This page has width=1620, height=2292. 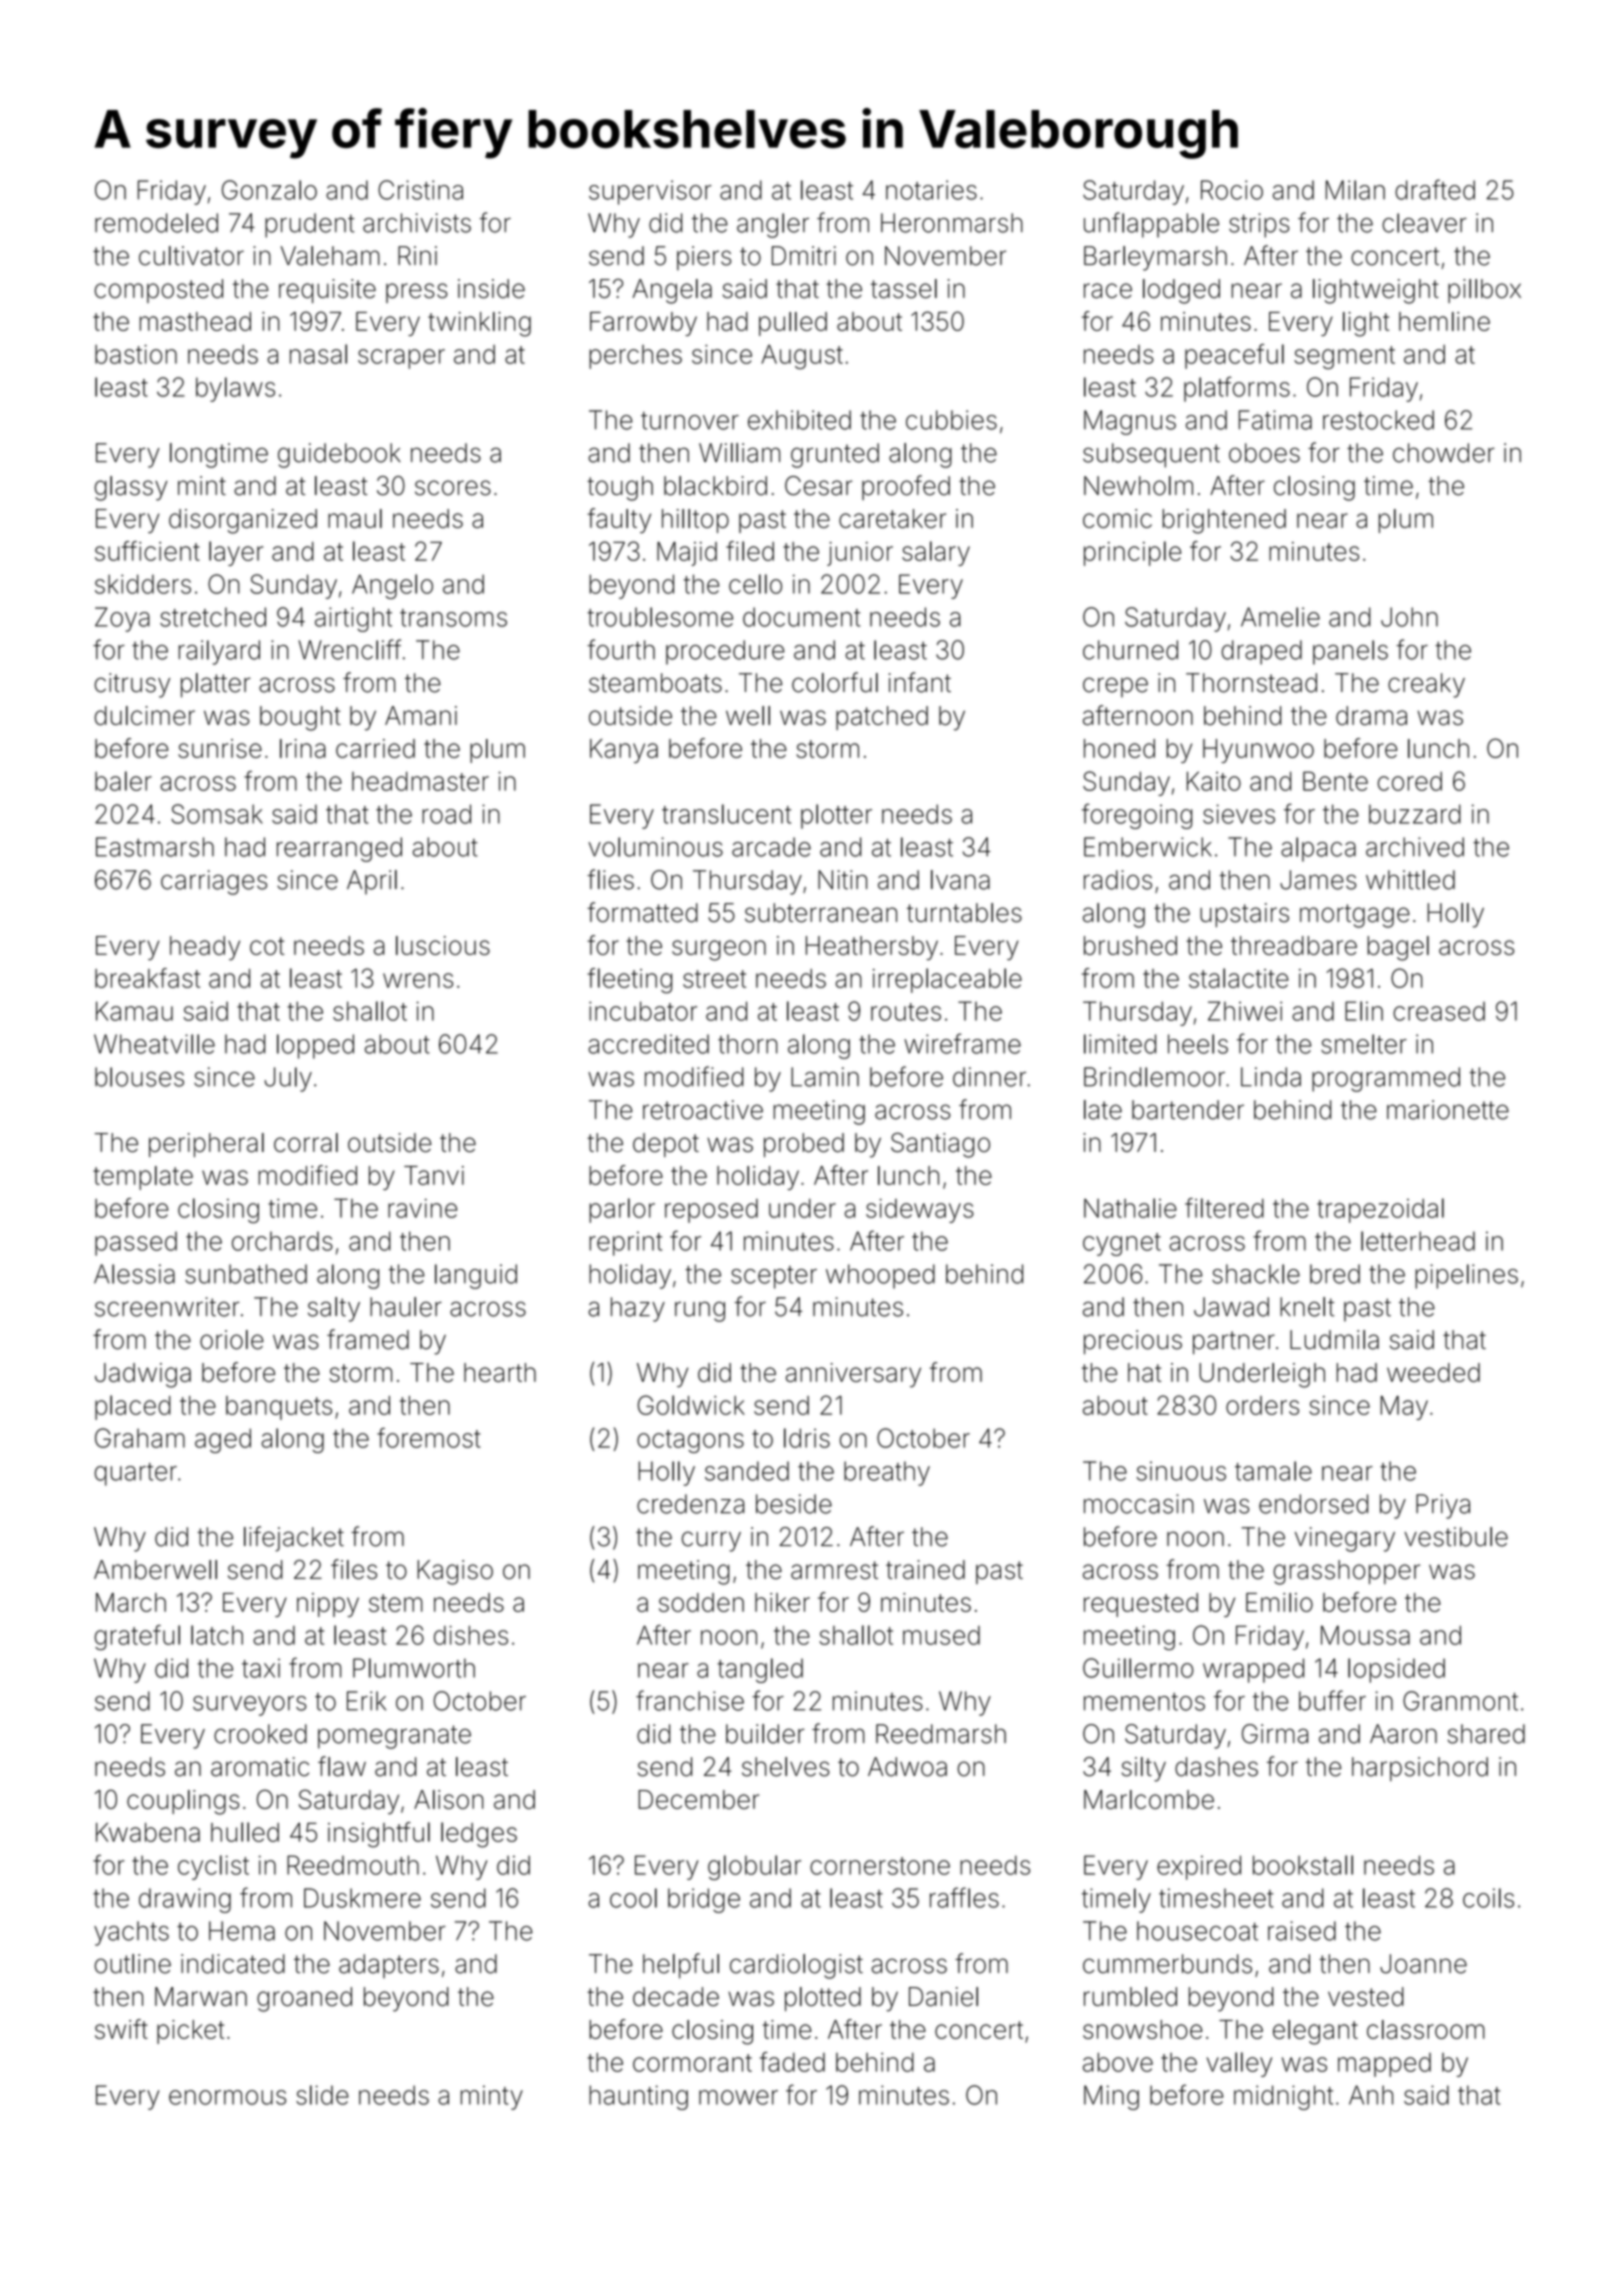 I want to click on Wheatville, so click(x=154, y=1044).
